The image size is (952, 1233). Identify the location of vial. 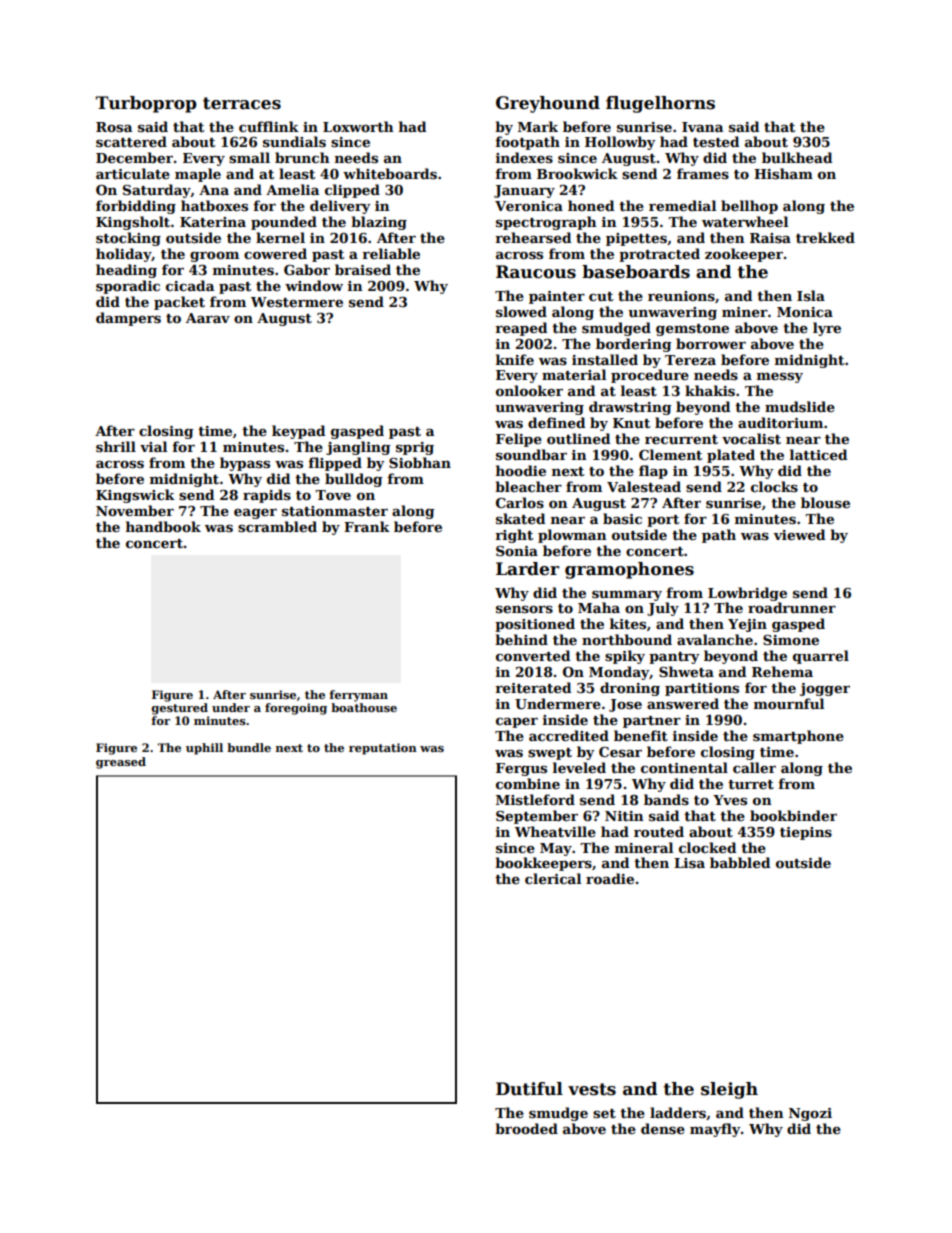
(153, 446).
